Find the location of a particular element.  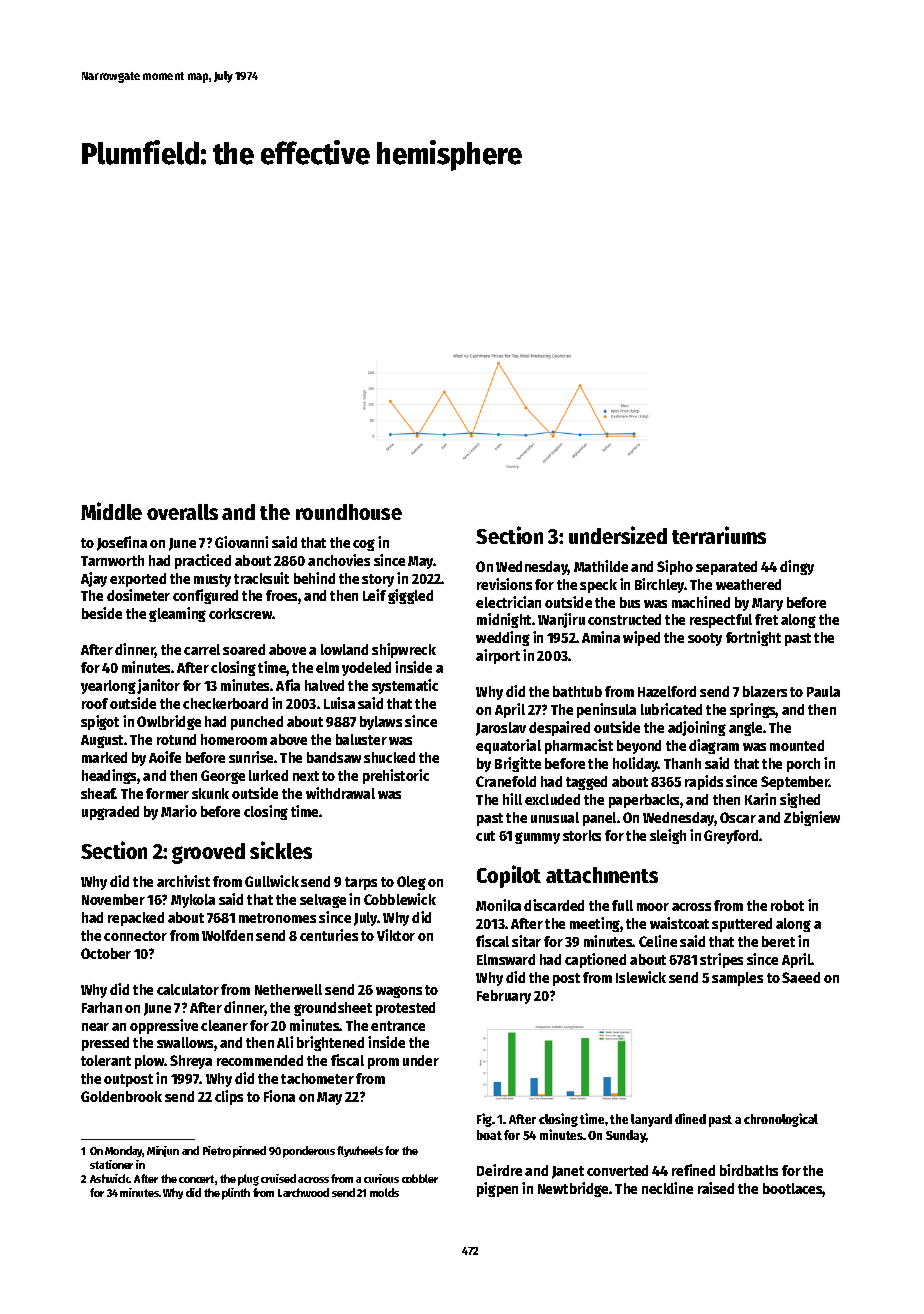

bootlaces is located at coordinates (793, 1190).
